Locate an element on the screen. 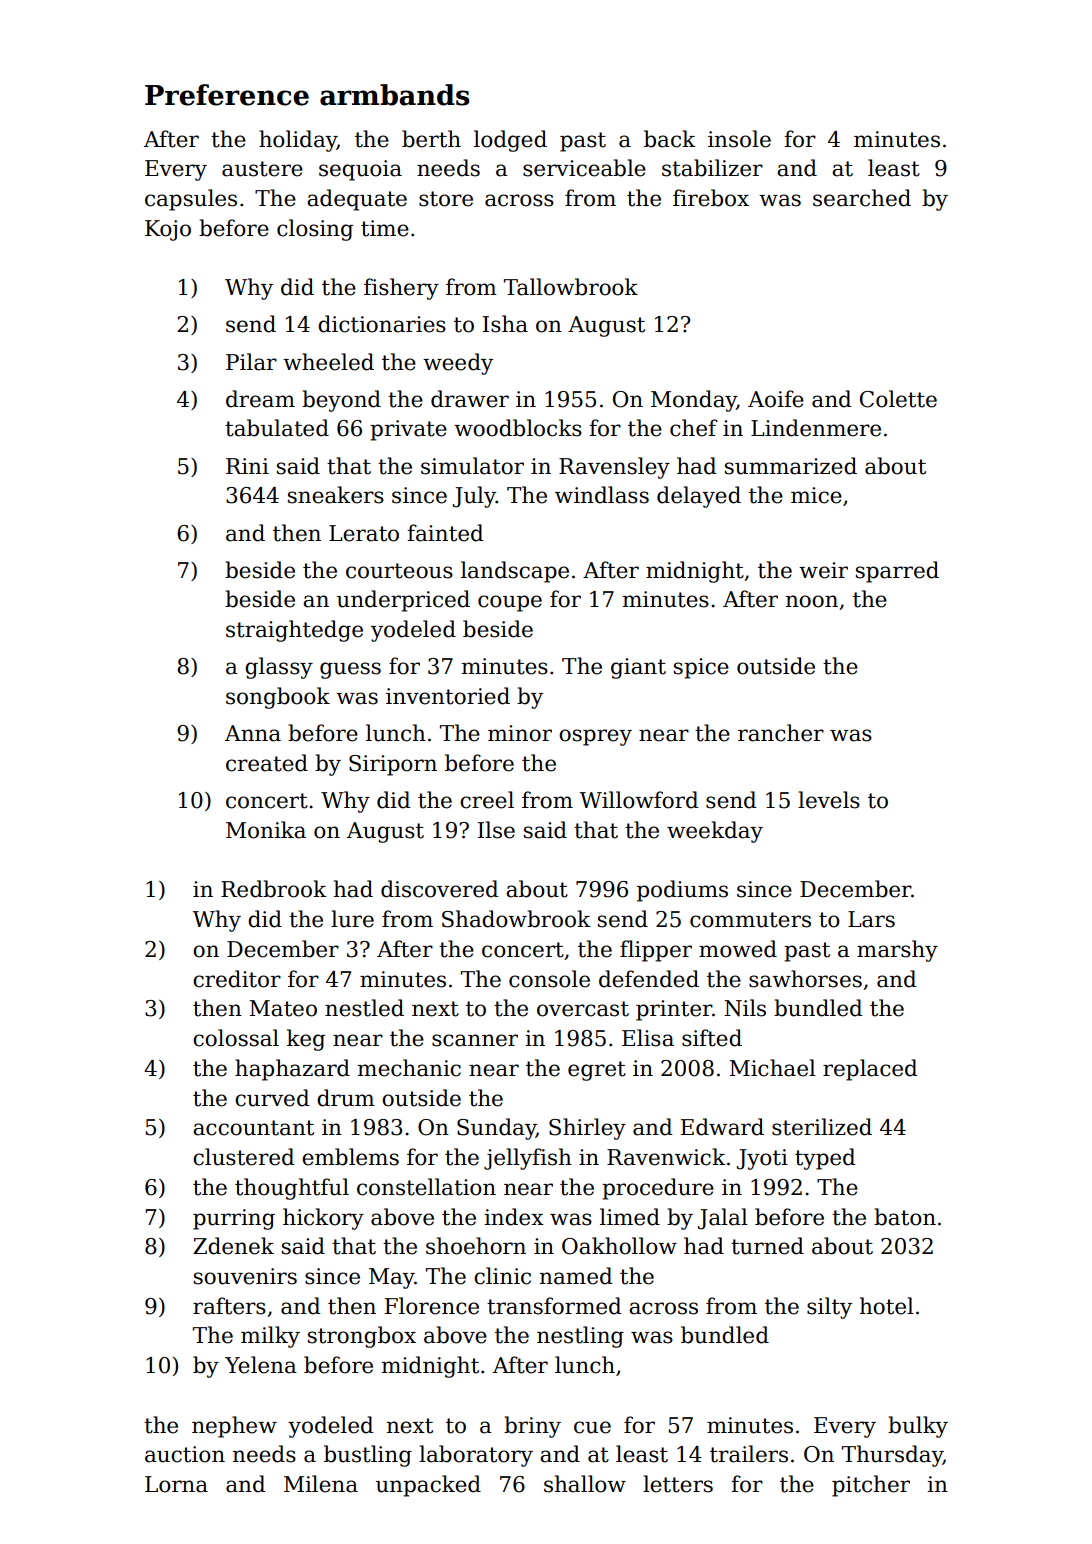 The height and width of the screenshot is (1544, 1092). unpacked is located at coordinates (428, 1486).
